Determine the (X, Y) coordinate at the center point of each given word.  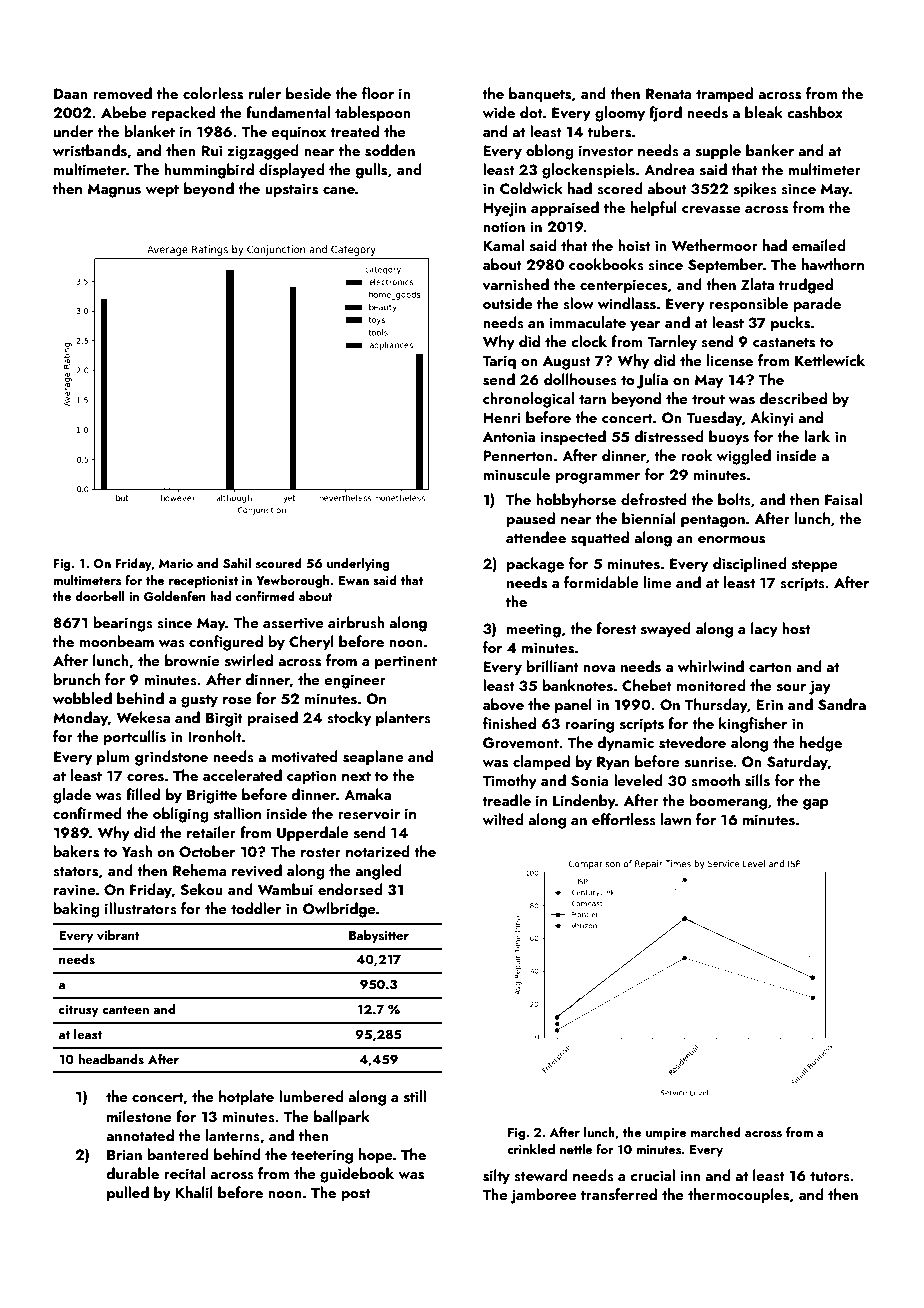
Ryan (613, 763)
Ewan (354, 580)
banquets (540, 95)
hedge (821, 744)
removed (122, 93)
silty (496, 1177)
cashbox (815, 112)
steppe (815, 566)
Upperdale (313, 834)
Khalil (194, 1192)
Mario (176, 563)
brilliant (553, 666)
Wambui (285, 889)
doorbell (100, 596)
